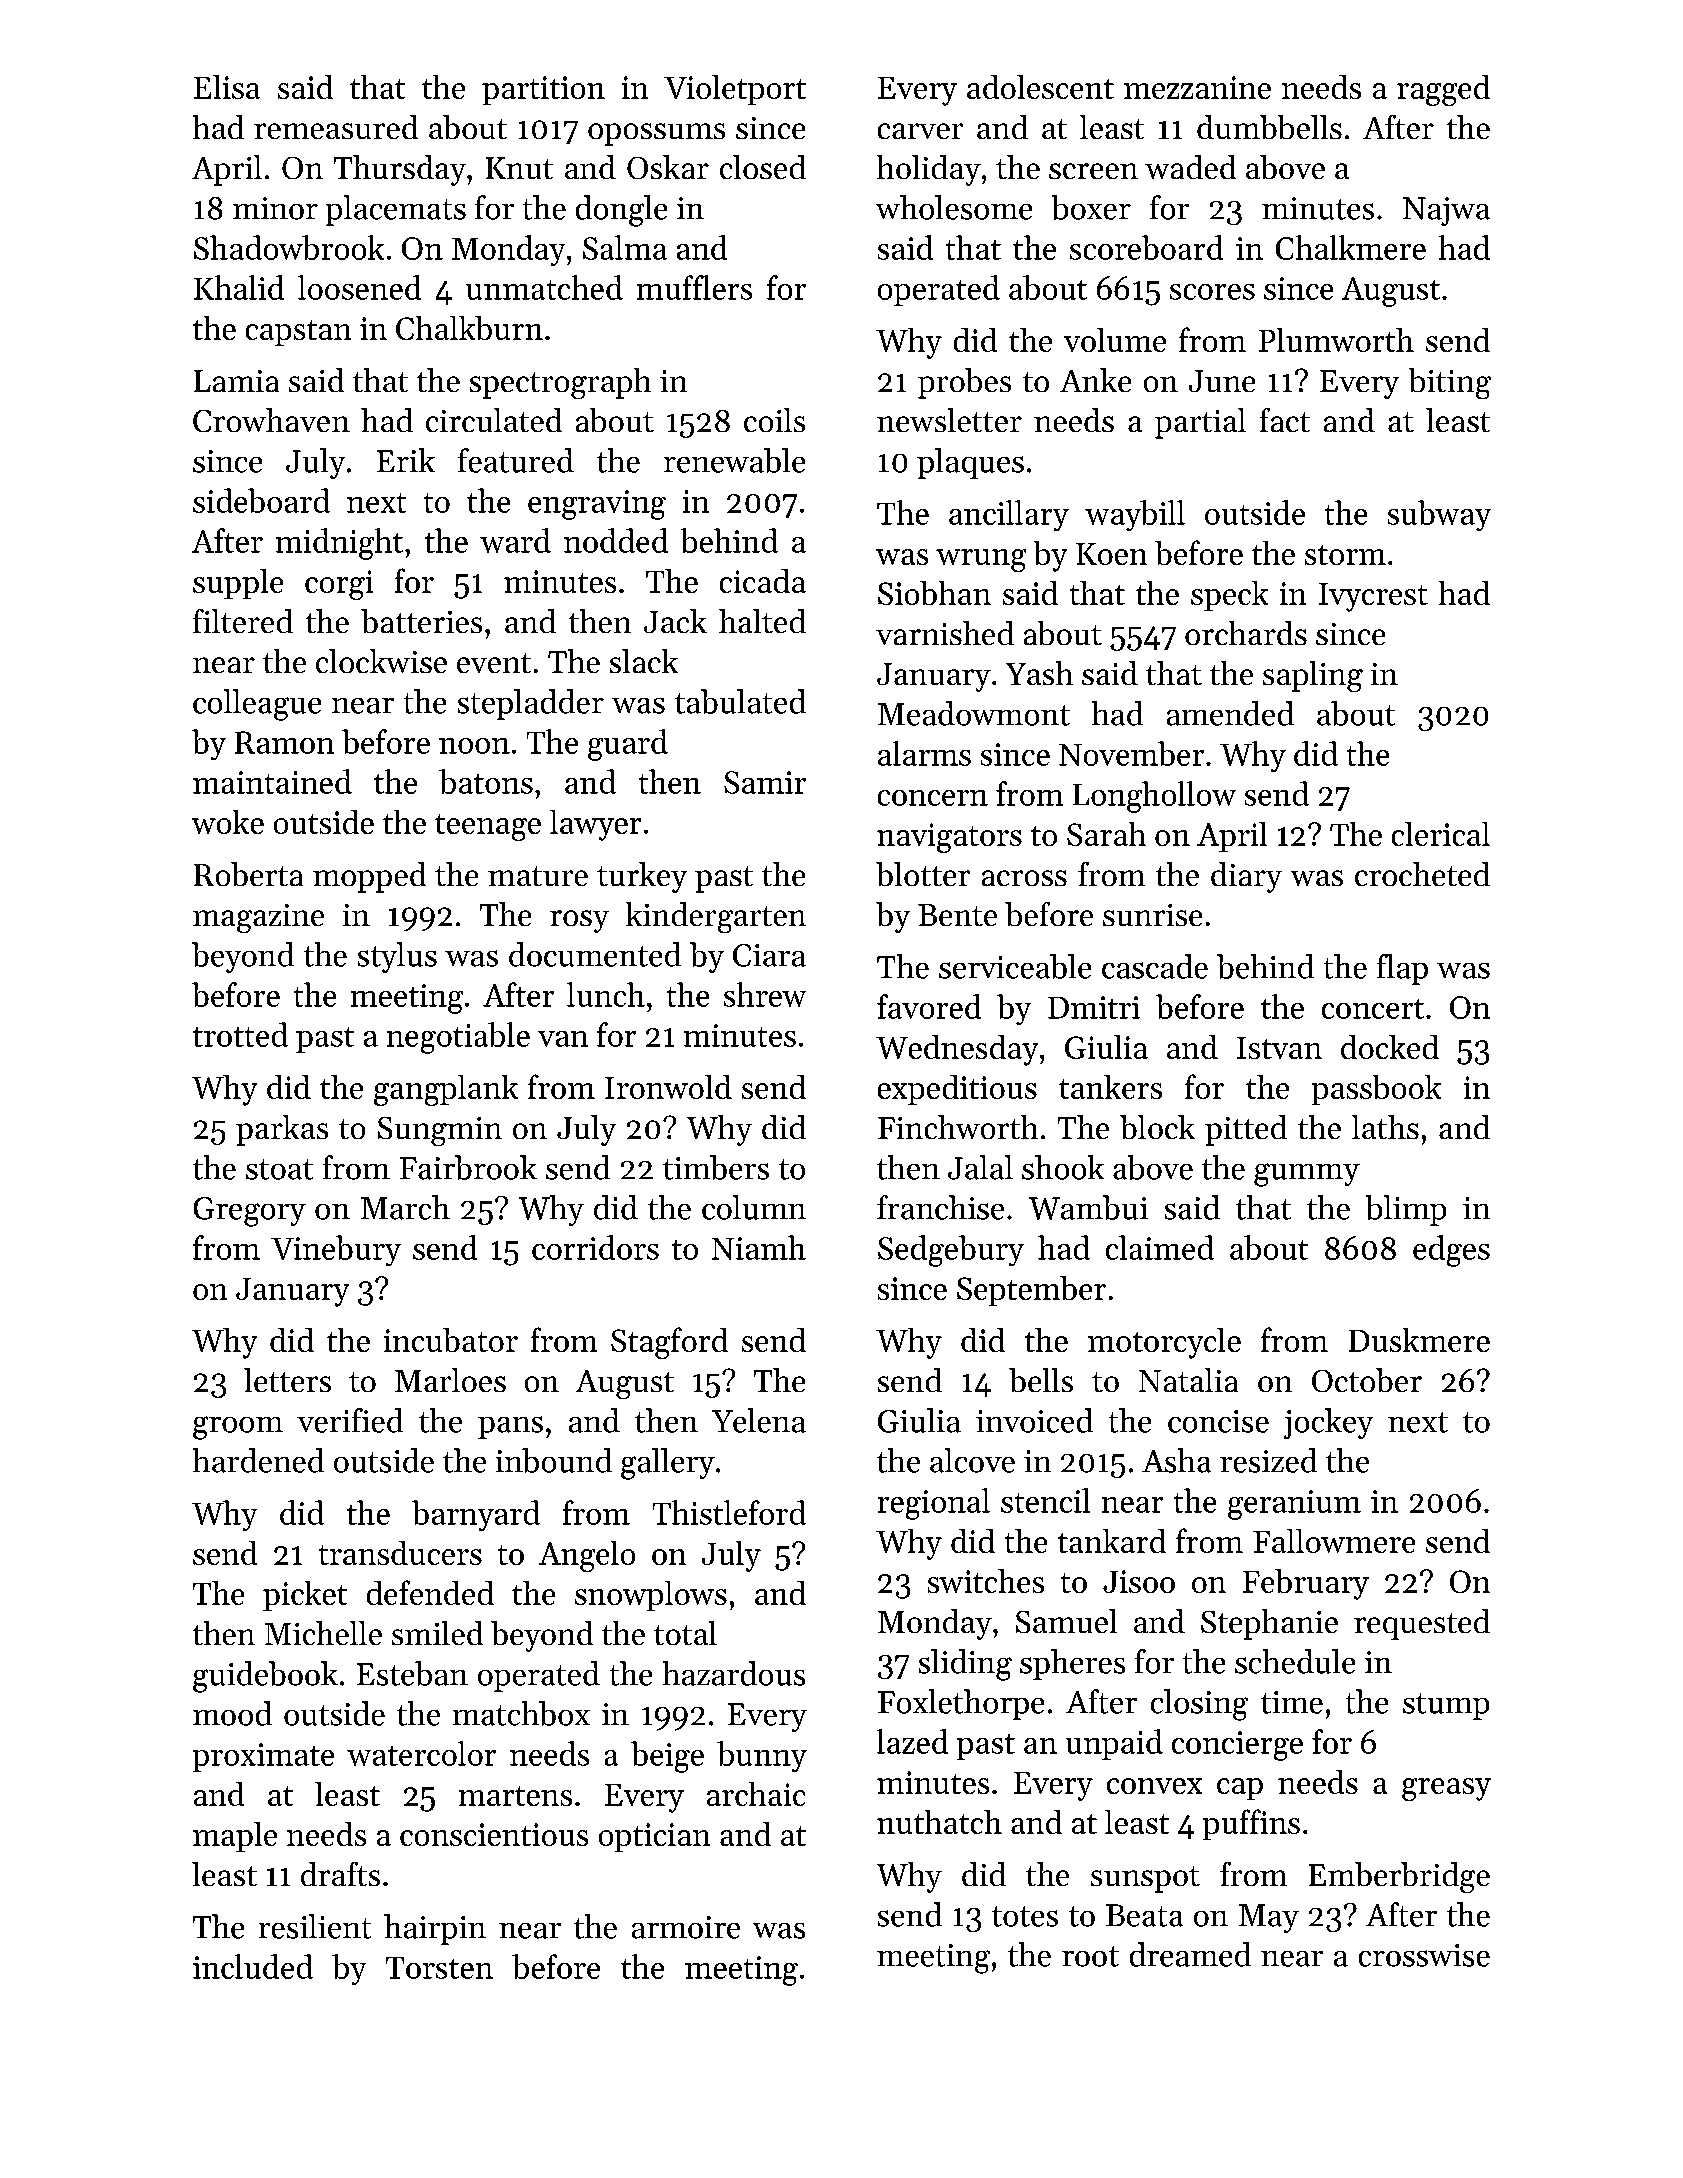 This screenshot has width=1683, height=2178. I want to click on adolescent, so click(1040, 87).
